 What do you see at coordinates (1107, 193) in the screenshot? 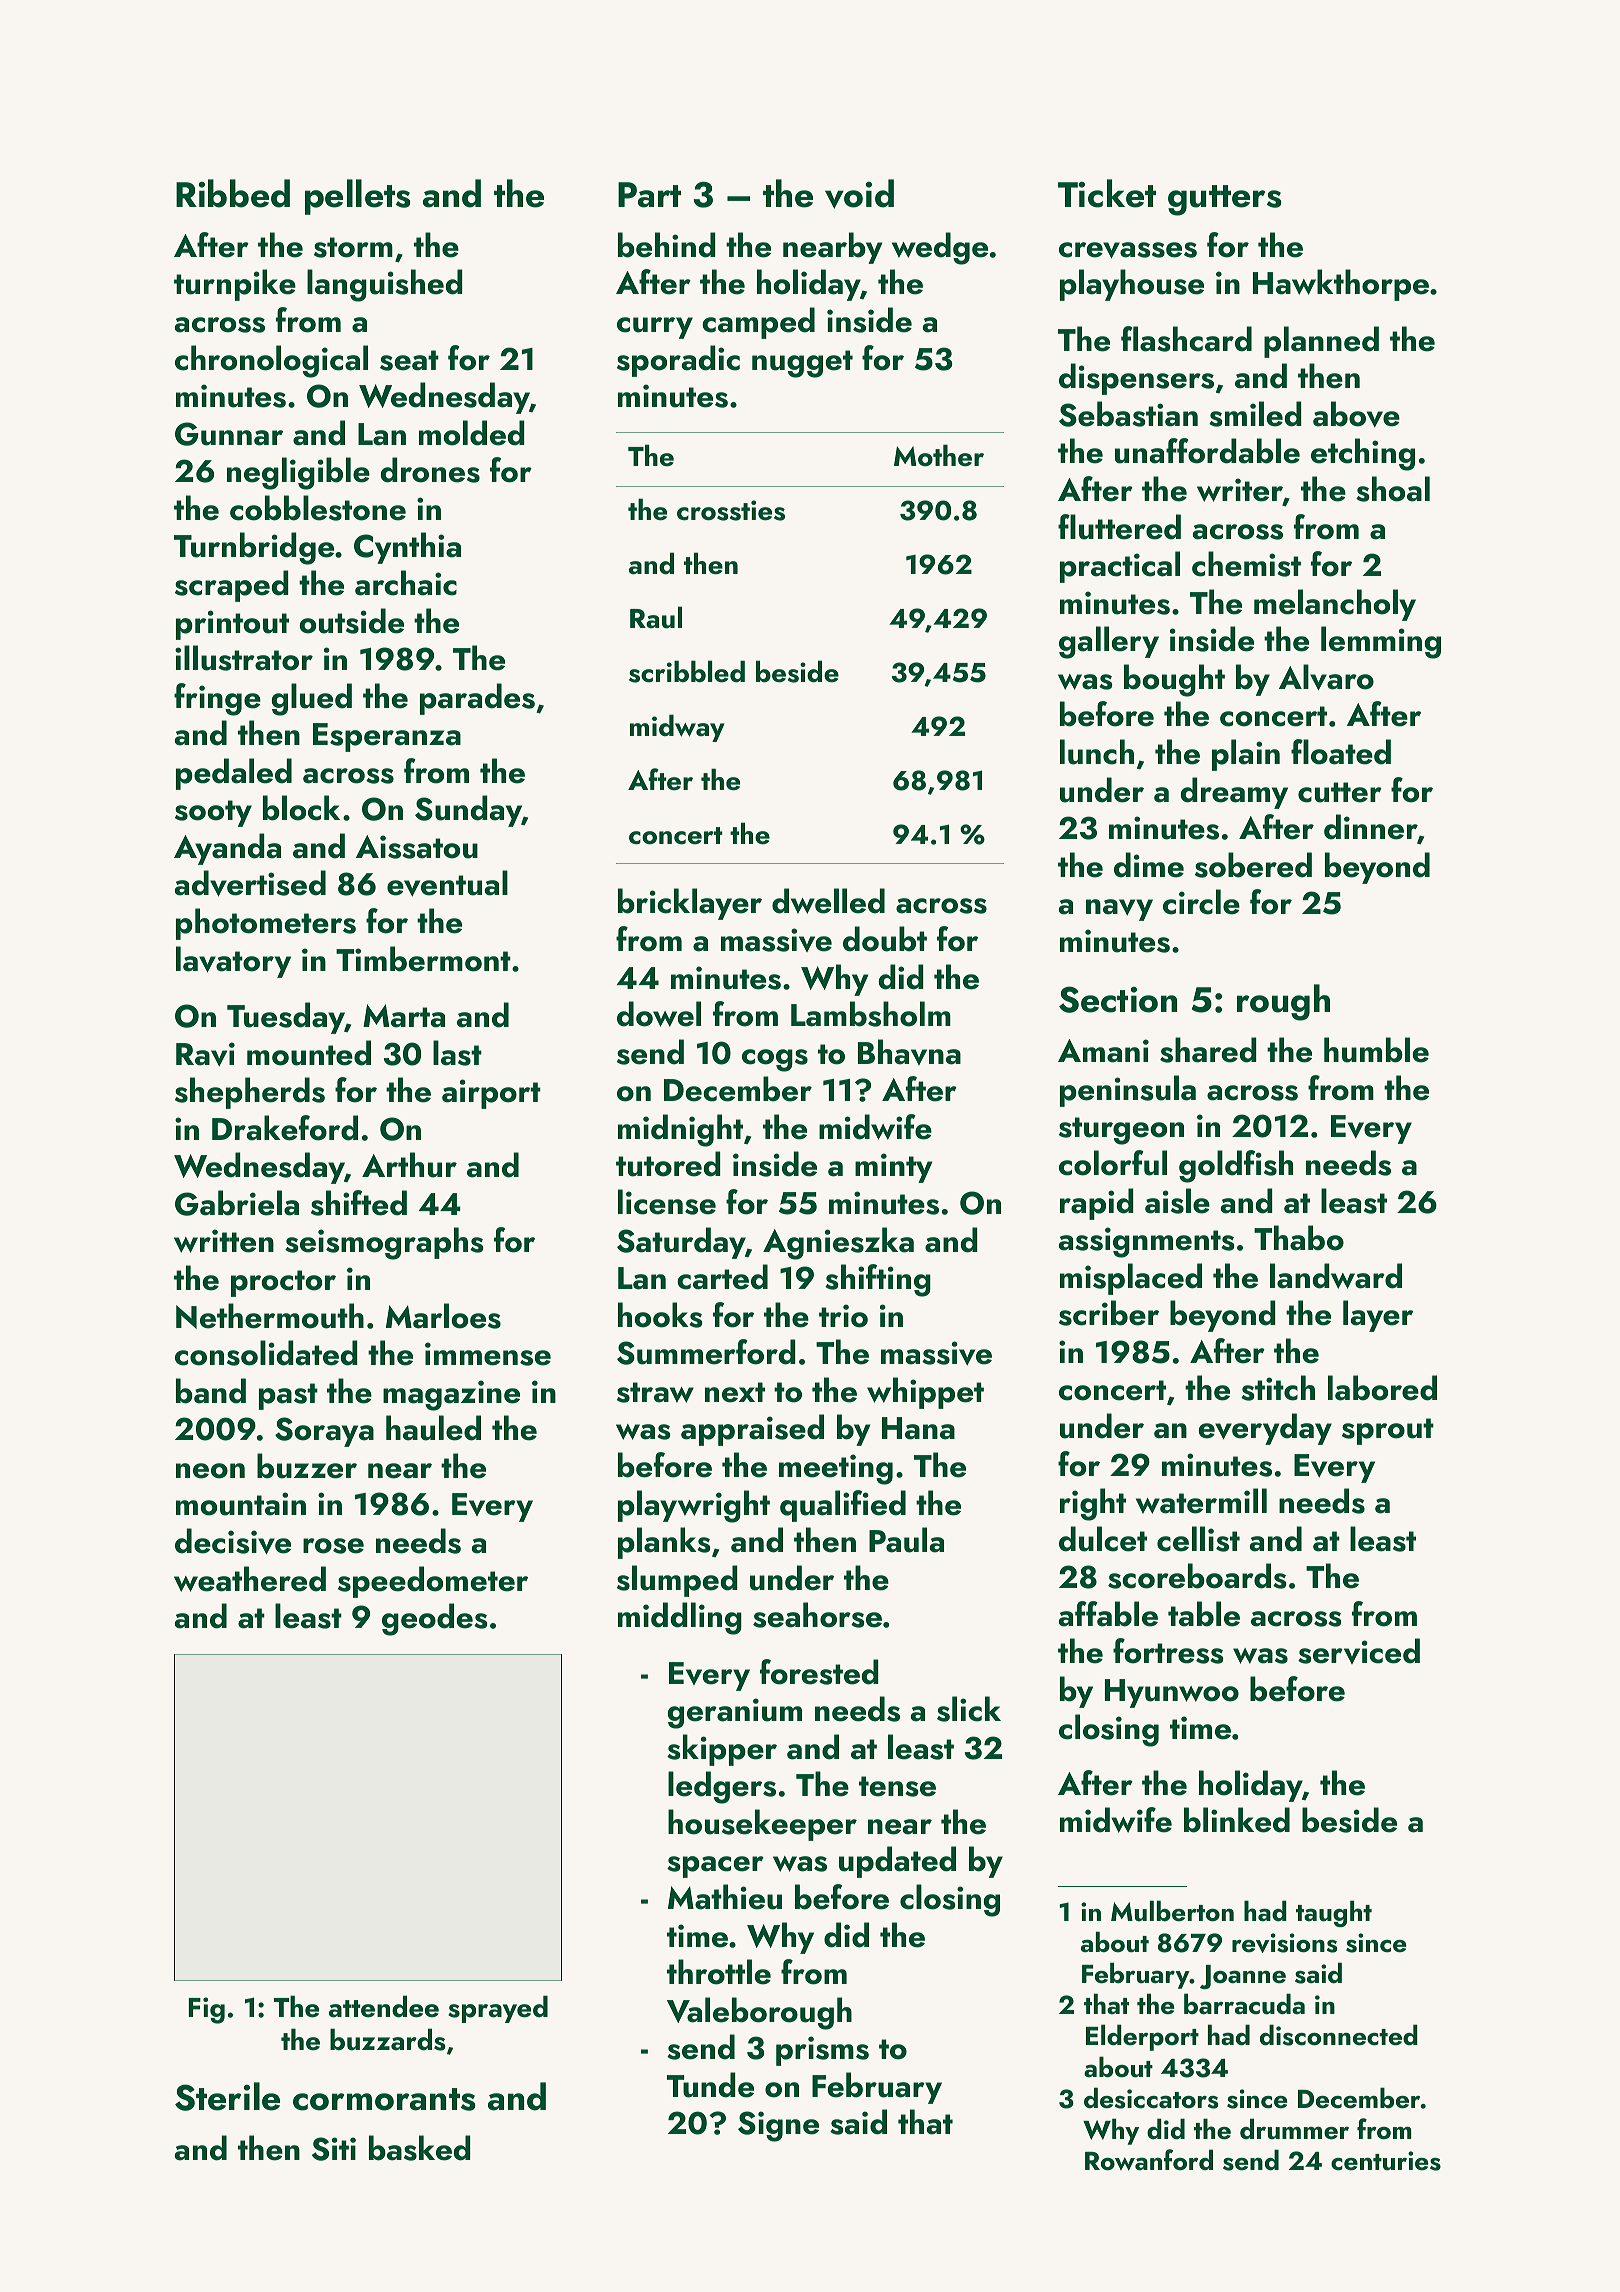
I see `Ticket` at bounding box center [1107, 193].
